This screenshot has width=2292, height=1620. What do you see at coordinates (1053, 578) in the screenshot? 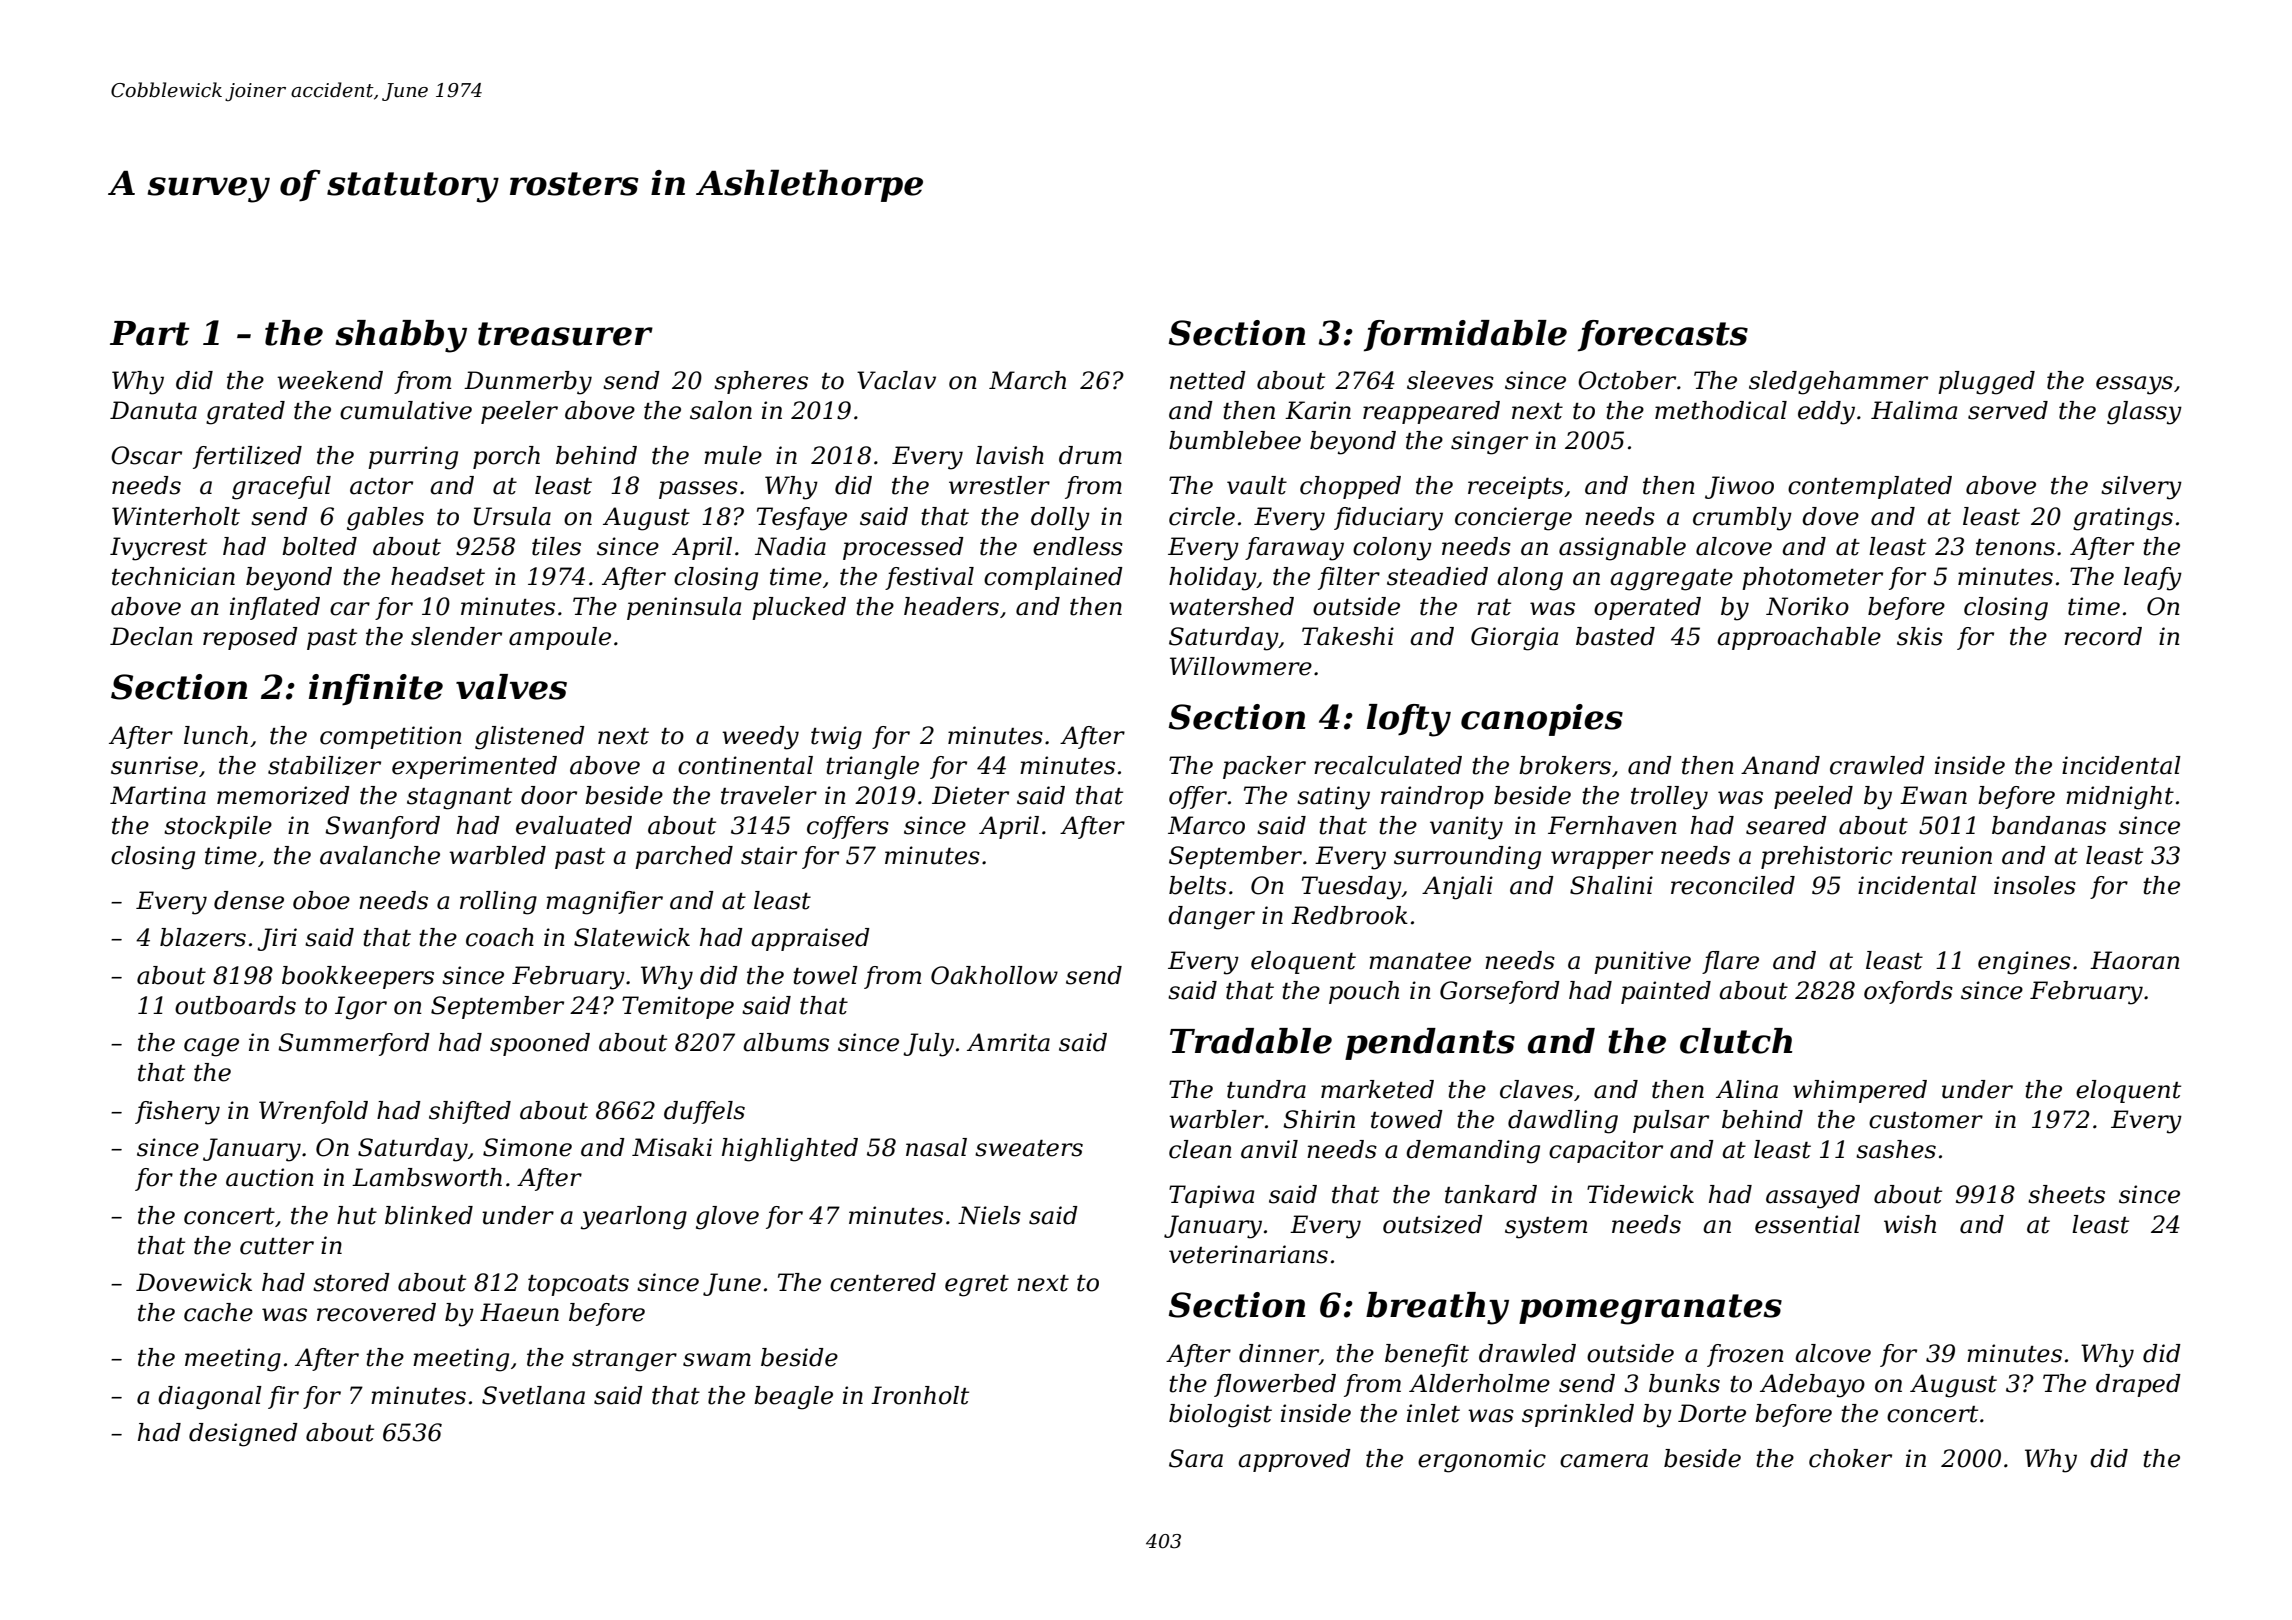
I see `complained` at bounding box center [1053, 578].
